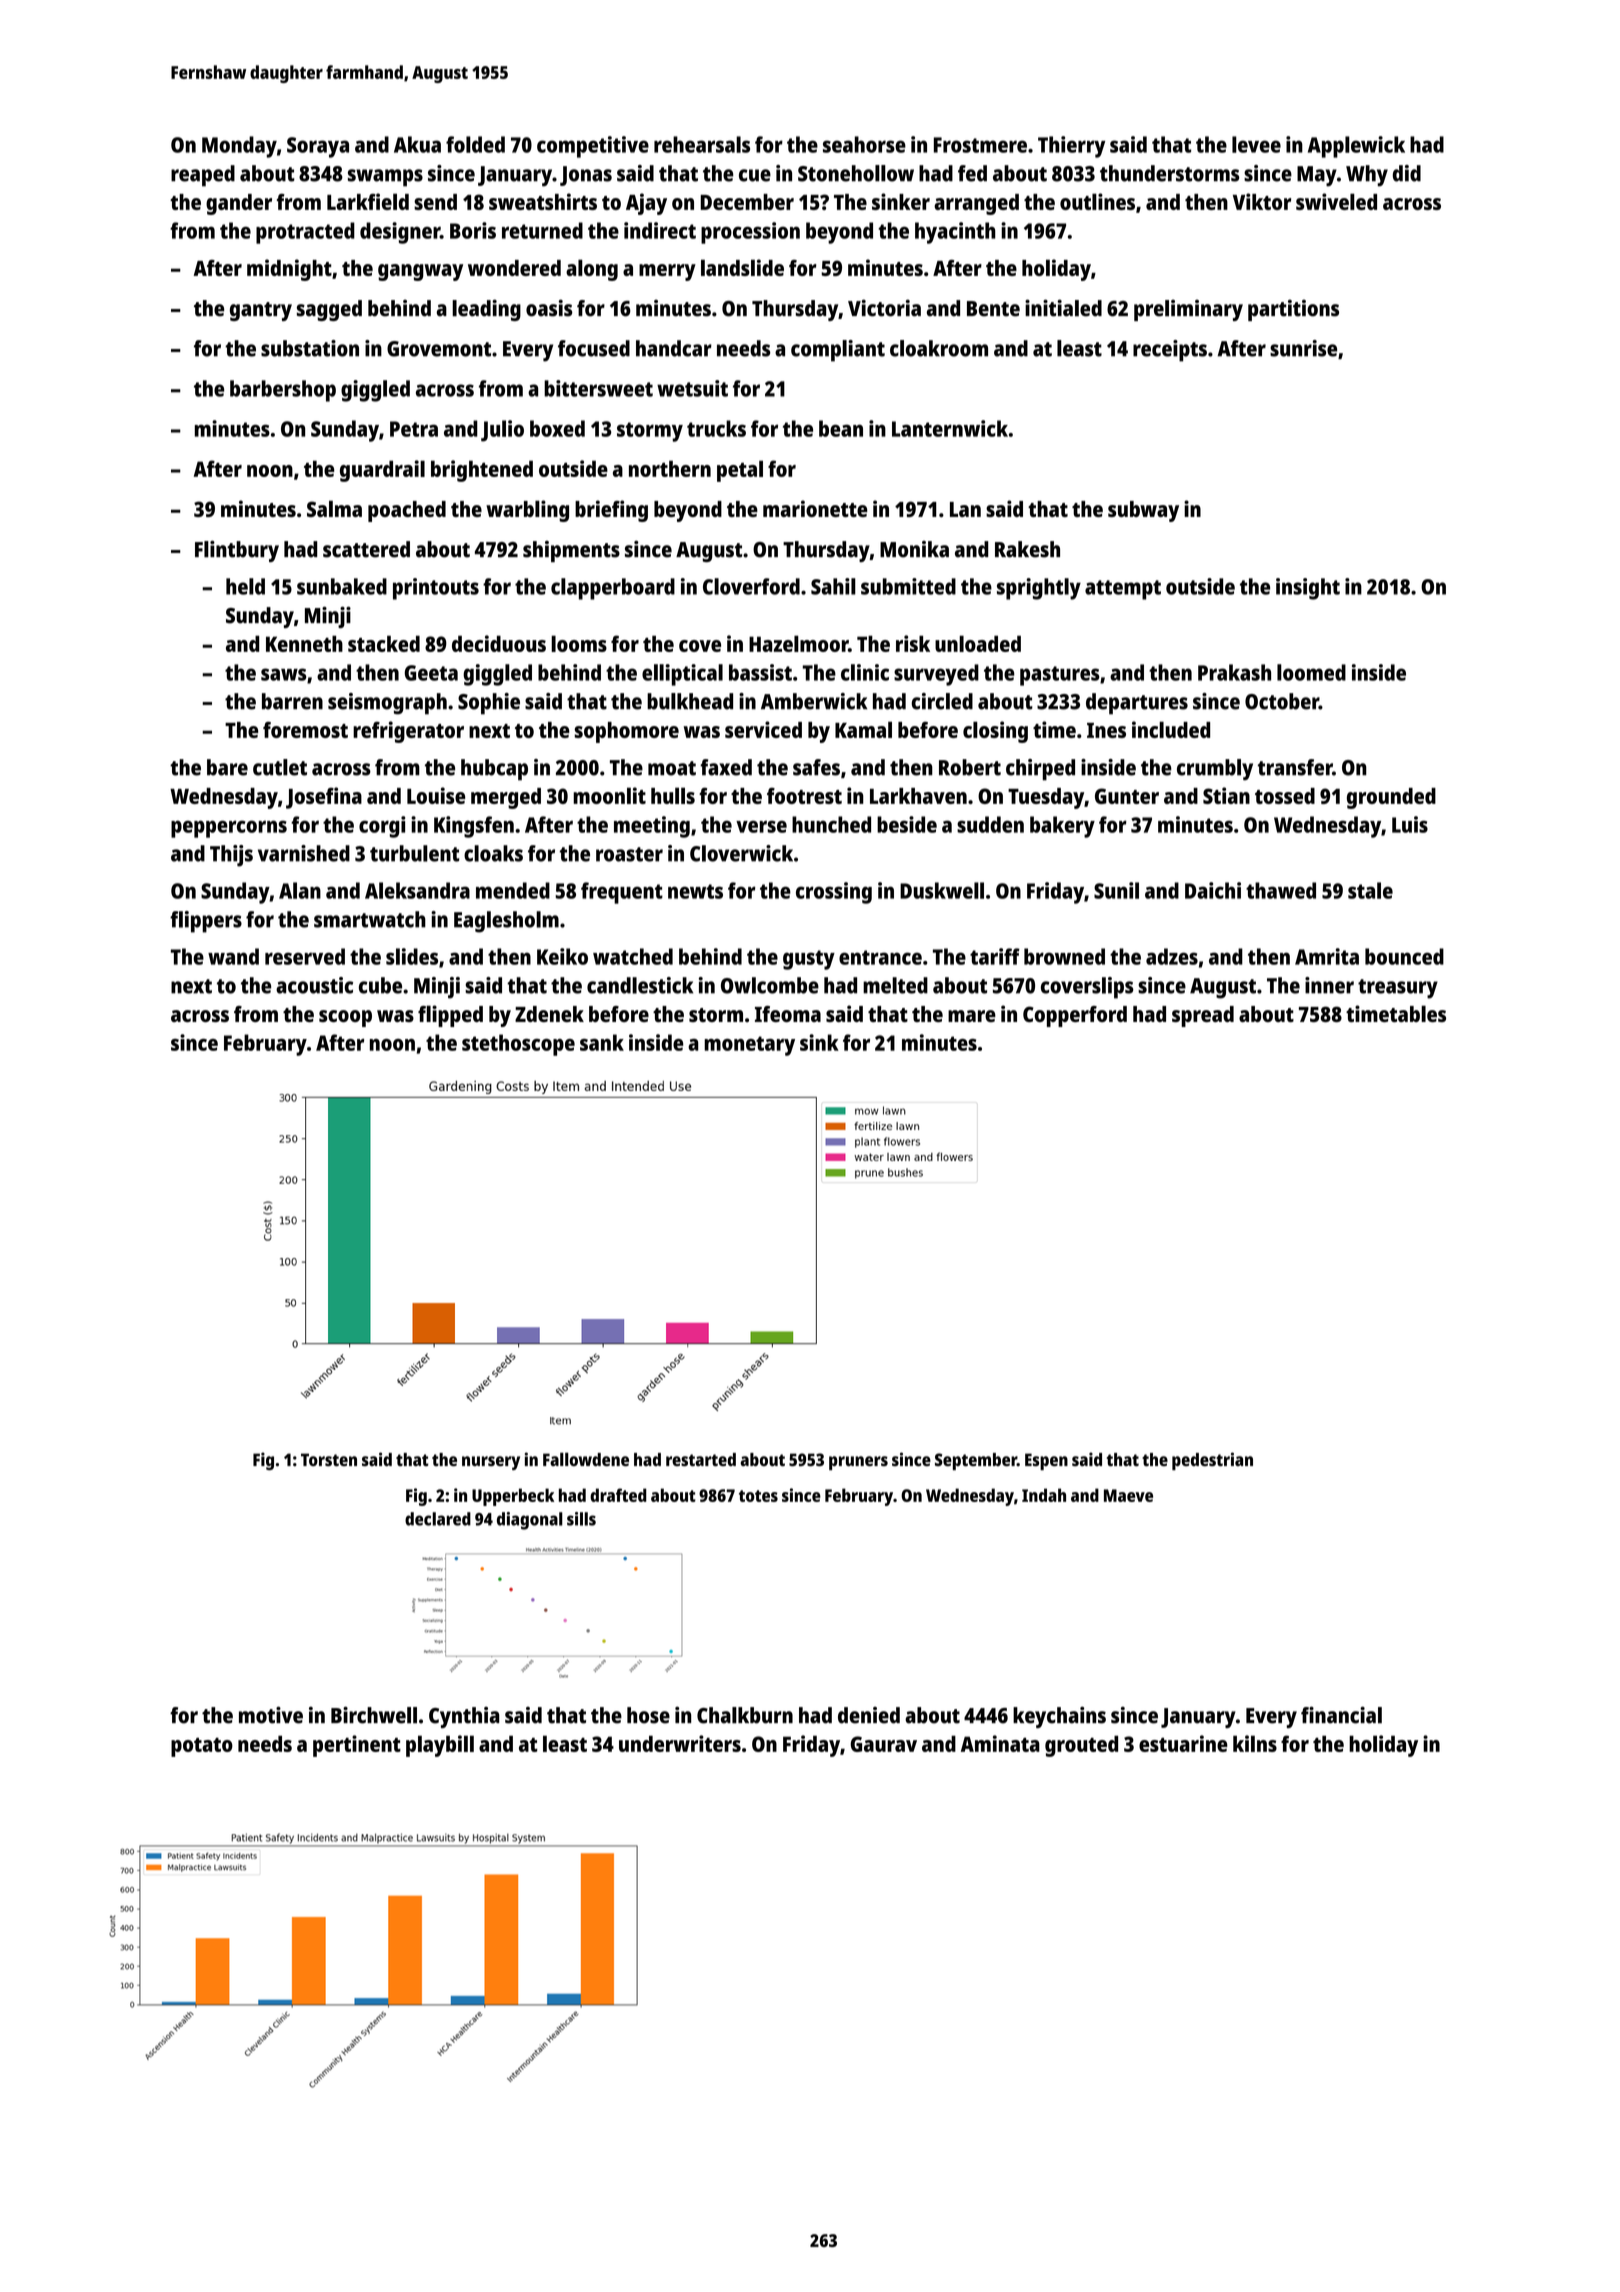 The image size is (1620, 2292). I want to click on kilns, so click(1255, 1743).
